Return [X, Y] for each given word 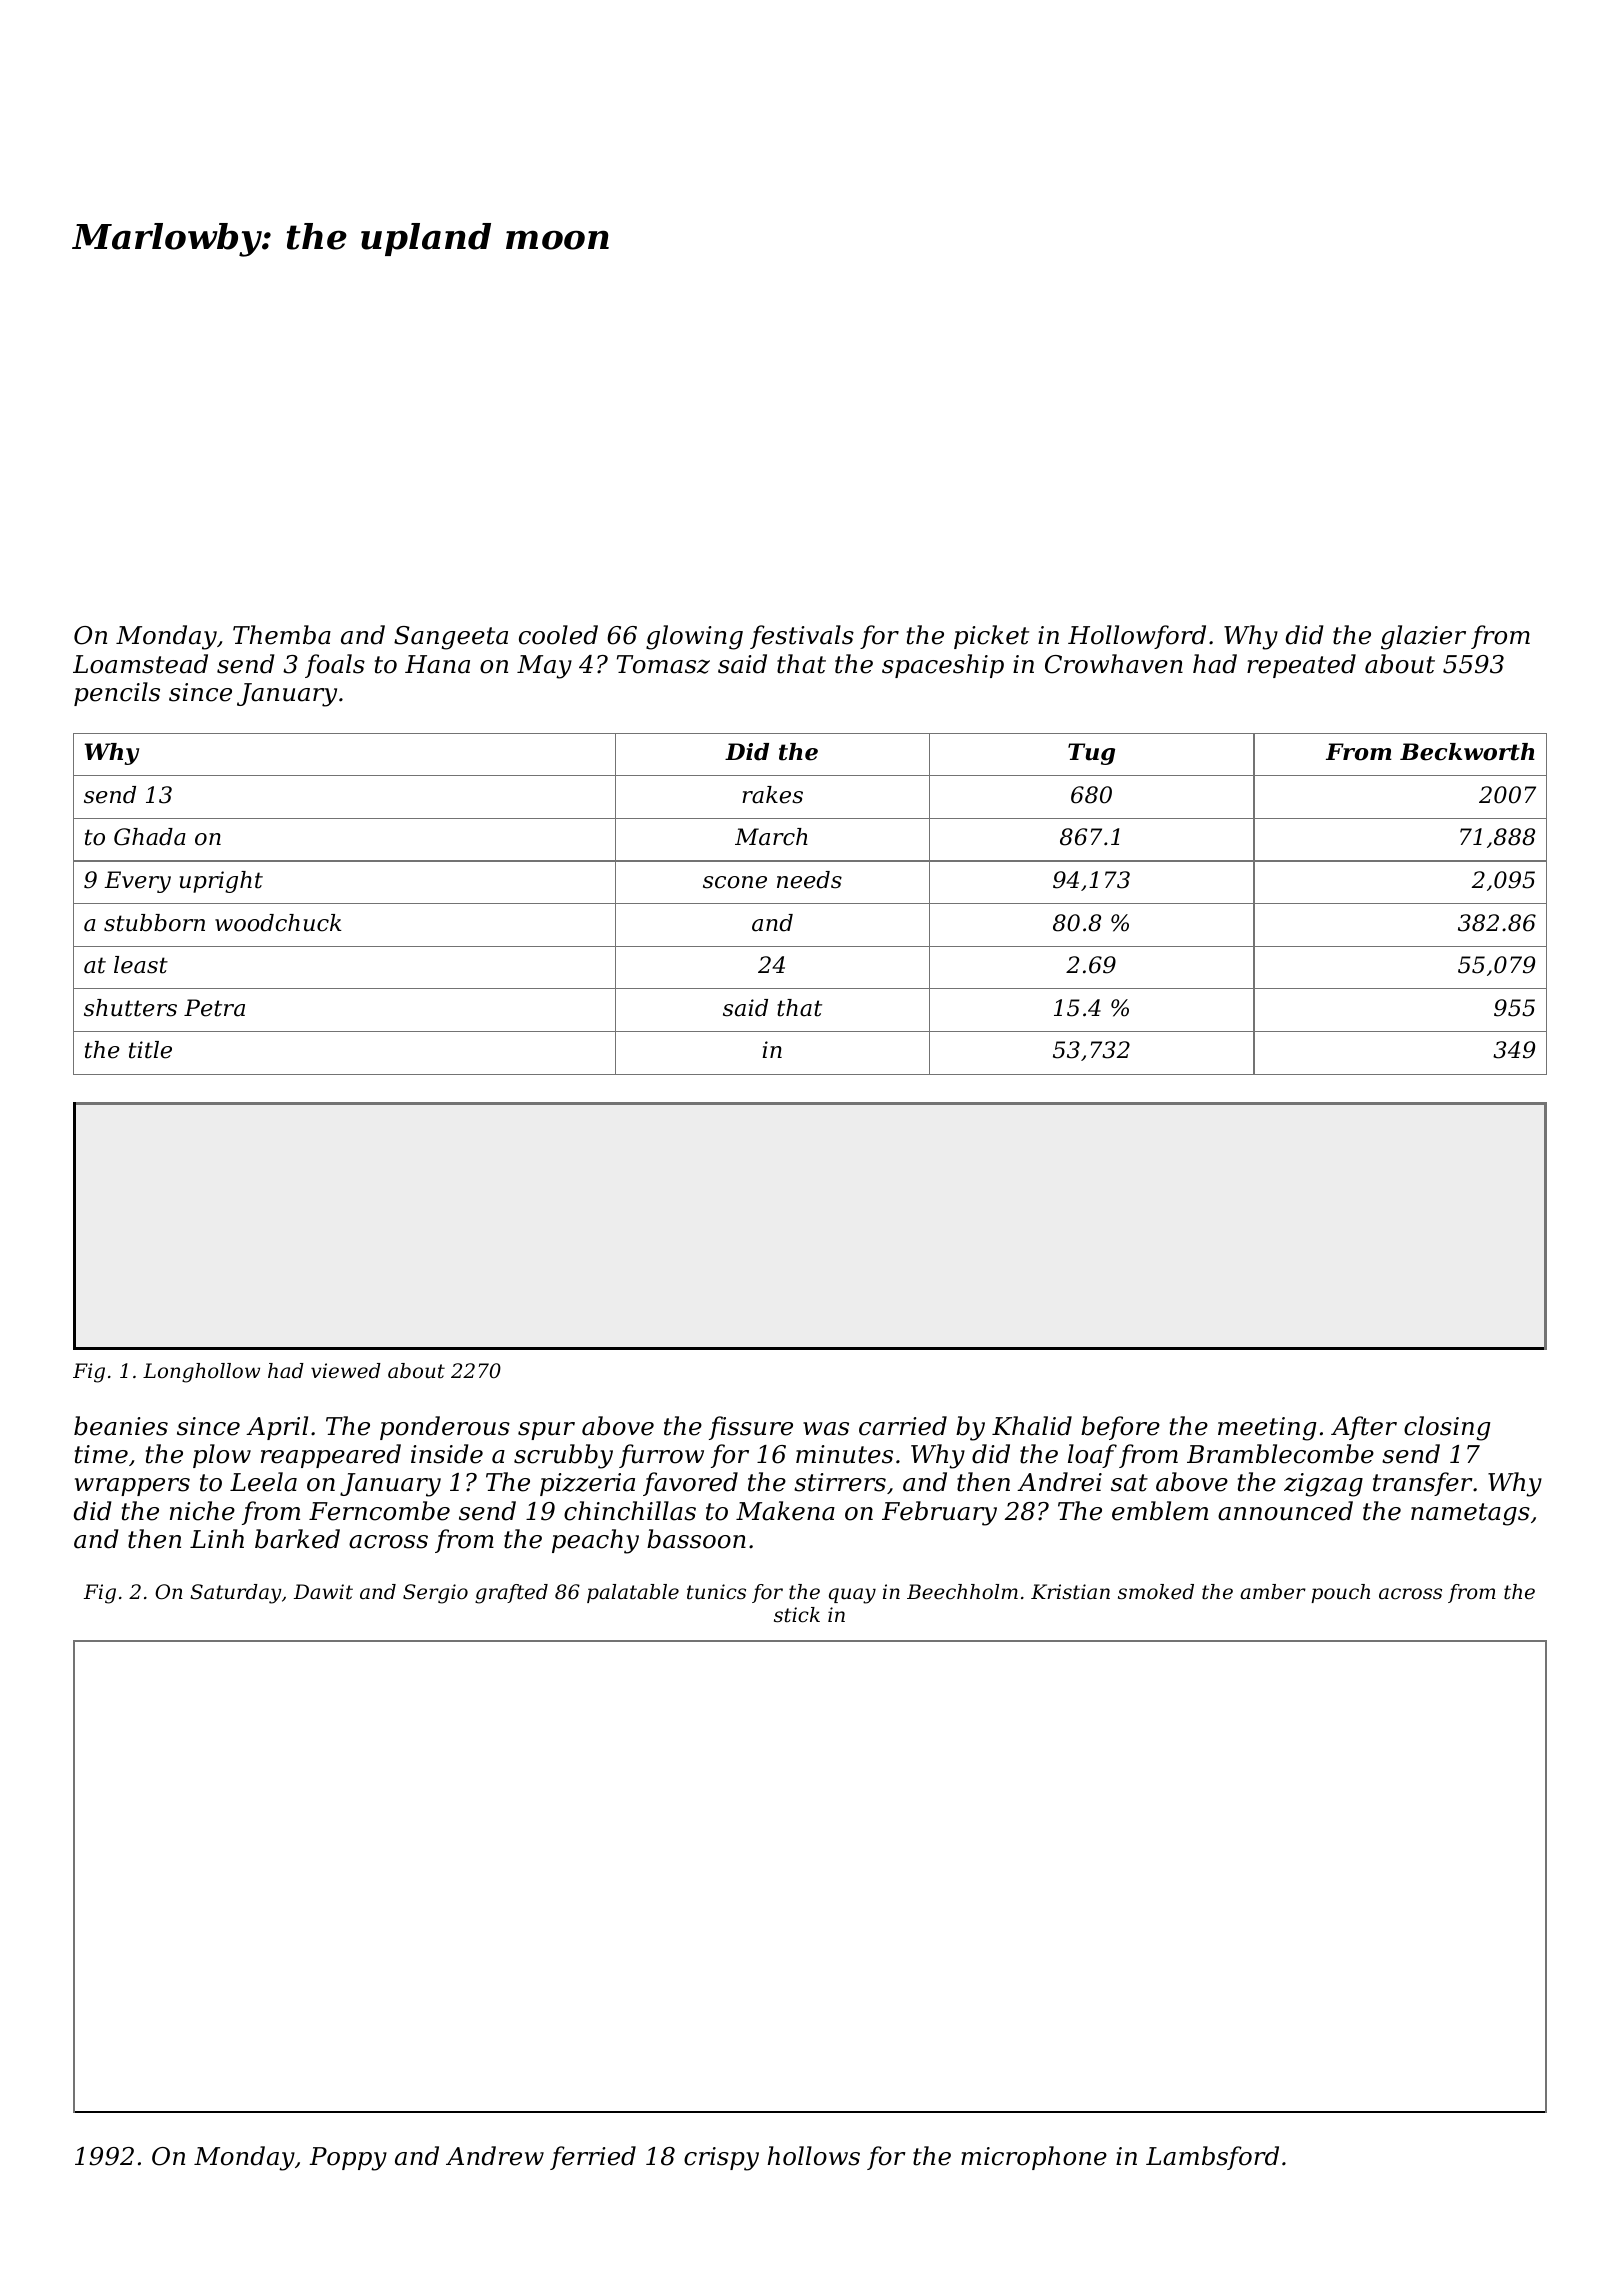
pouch [1340, 1593]
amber [1273, 1592]
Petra [214, 1008]
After [1364, 1428]
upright [221, 882]
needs [809, 880]
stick [797, 1615]
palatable [633, 1593]
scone [735, 882]
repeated [1301, 666]
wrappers [132, 1487]
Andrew [495, 2156]
